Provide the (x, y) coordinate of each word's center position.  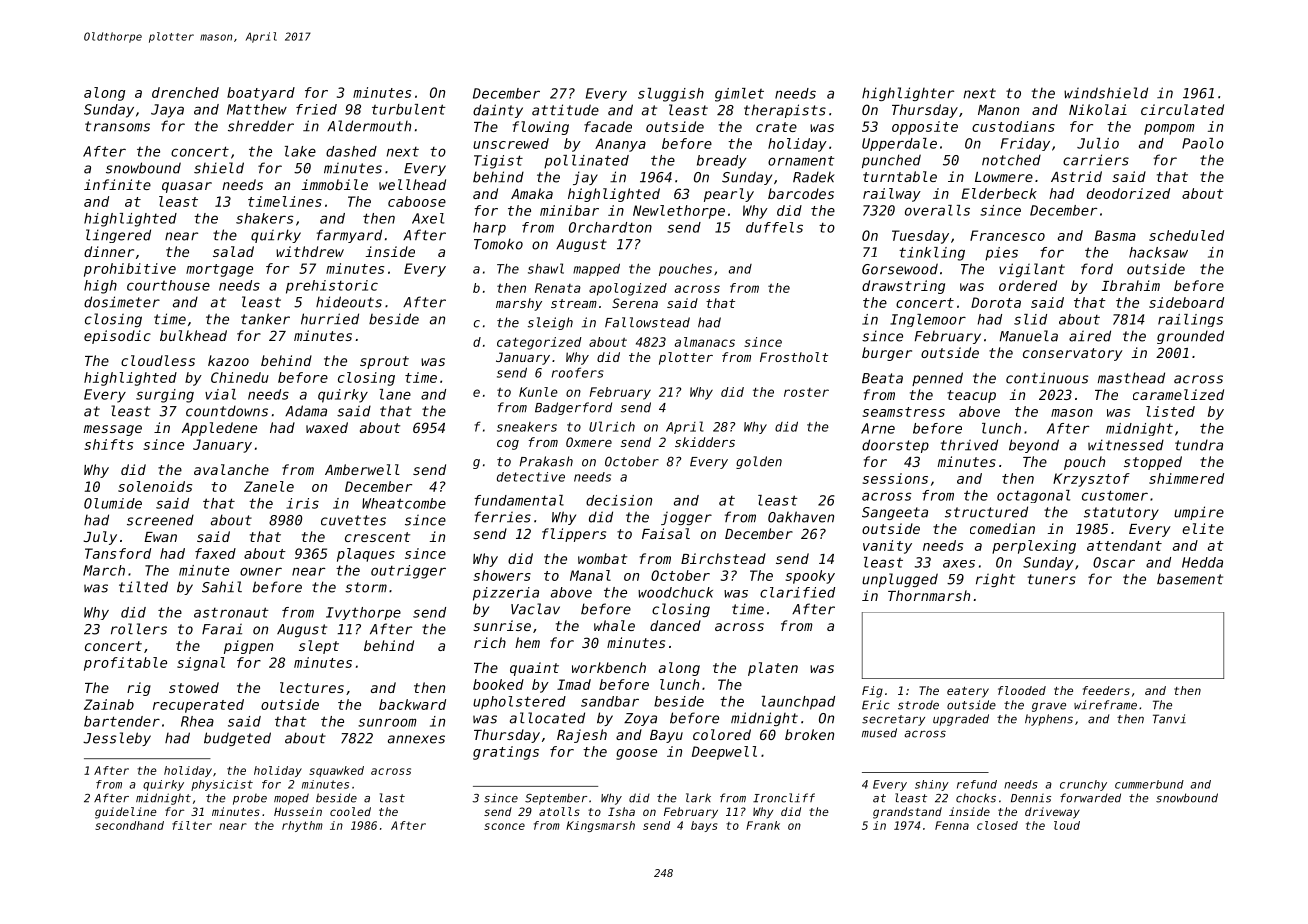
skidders (705, 442)
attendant (1124, 545)
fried (316, 109)
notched (1011, 160)
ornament (801, 161)
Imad (574, 684)
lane (395, 394)
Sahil (222, 587)
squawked (336, 771)
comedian (1002, 528)
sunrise (502, 625)
